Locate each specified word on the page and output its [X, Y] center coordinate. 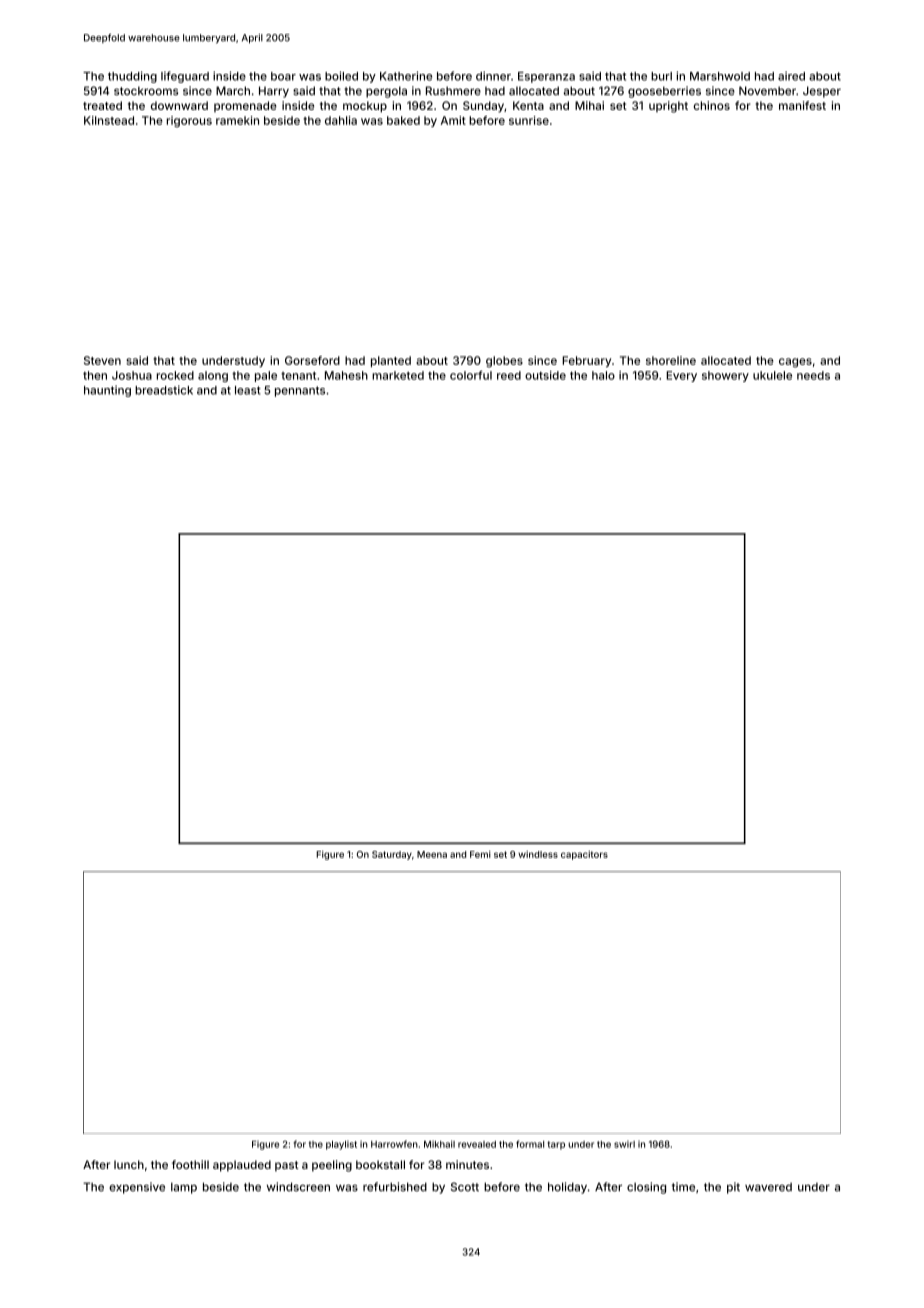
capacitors [584, 855]
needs [813, 375]
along [213, 376]
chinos [712, 105]
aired [791, 76]
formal [530, 1144]
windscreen [298, 1187]
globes [504, 362]
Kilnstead [109, 120]
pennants [300, 391]
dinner [493, 76]
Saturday [392, 855]
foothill [190, 1164]
